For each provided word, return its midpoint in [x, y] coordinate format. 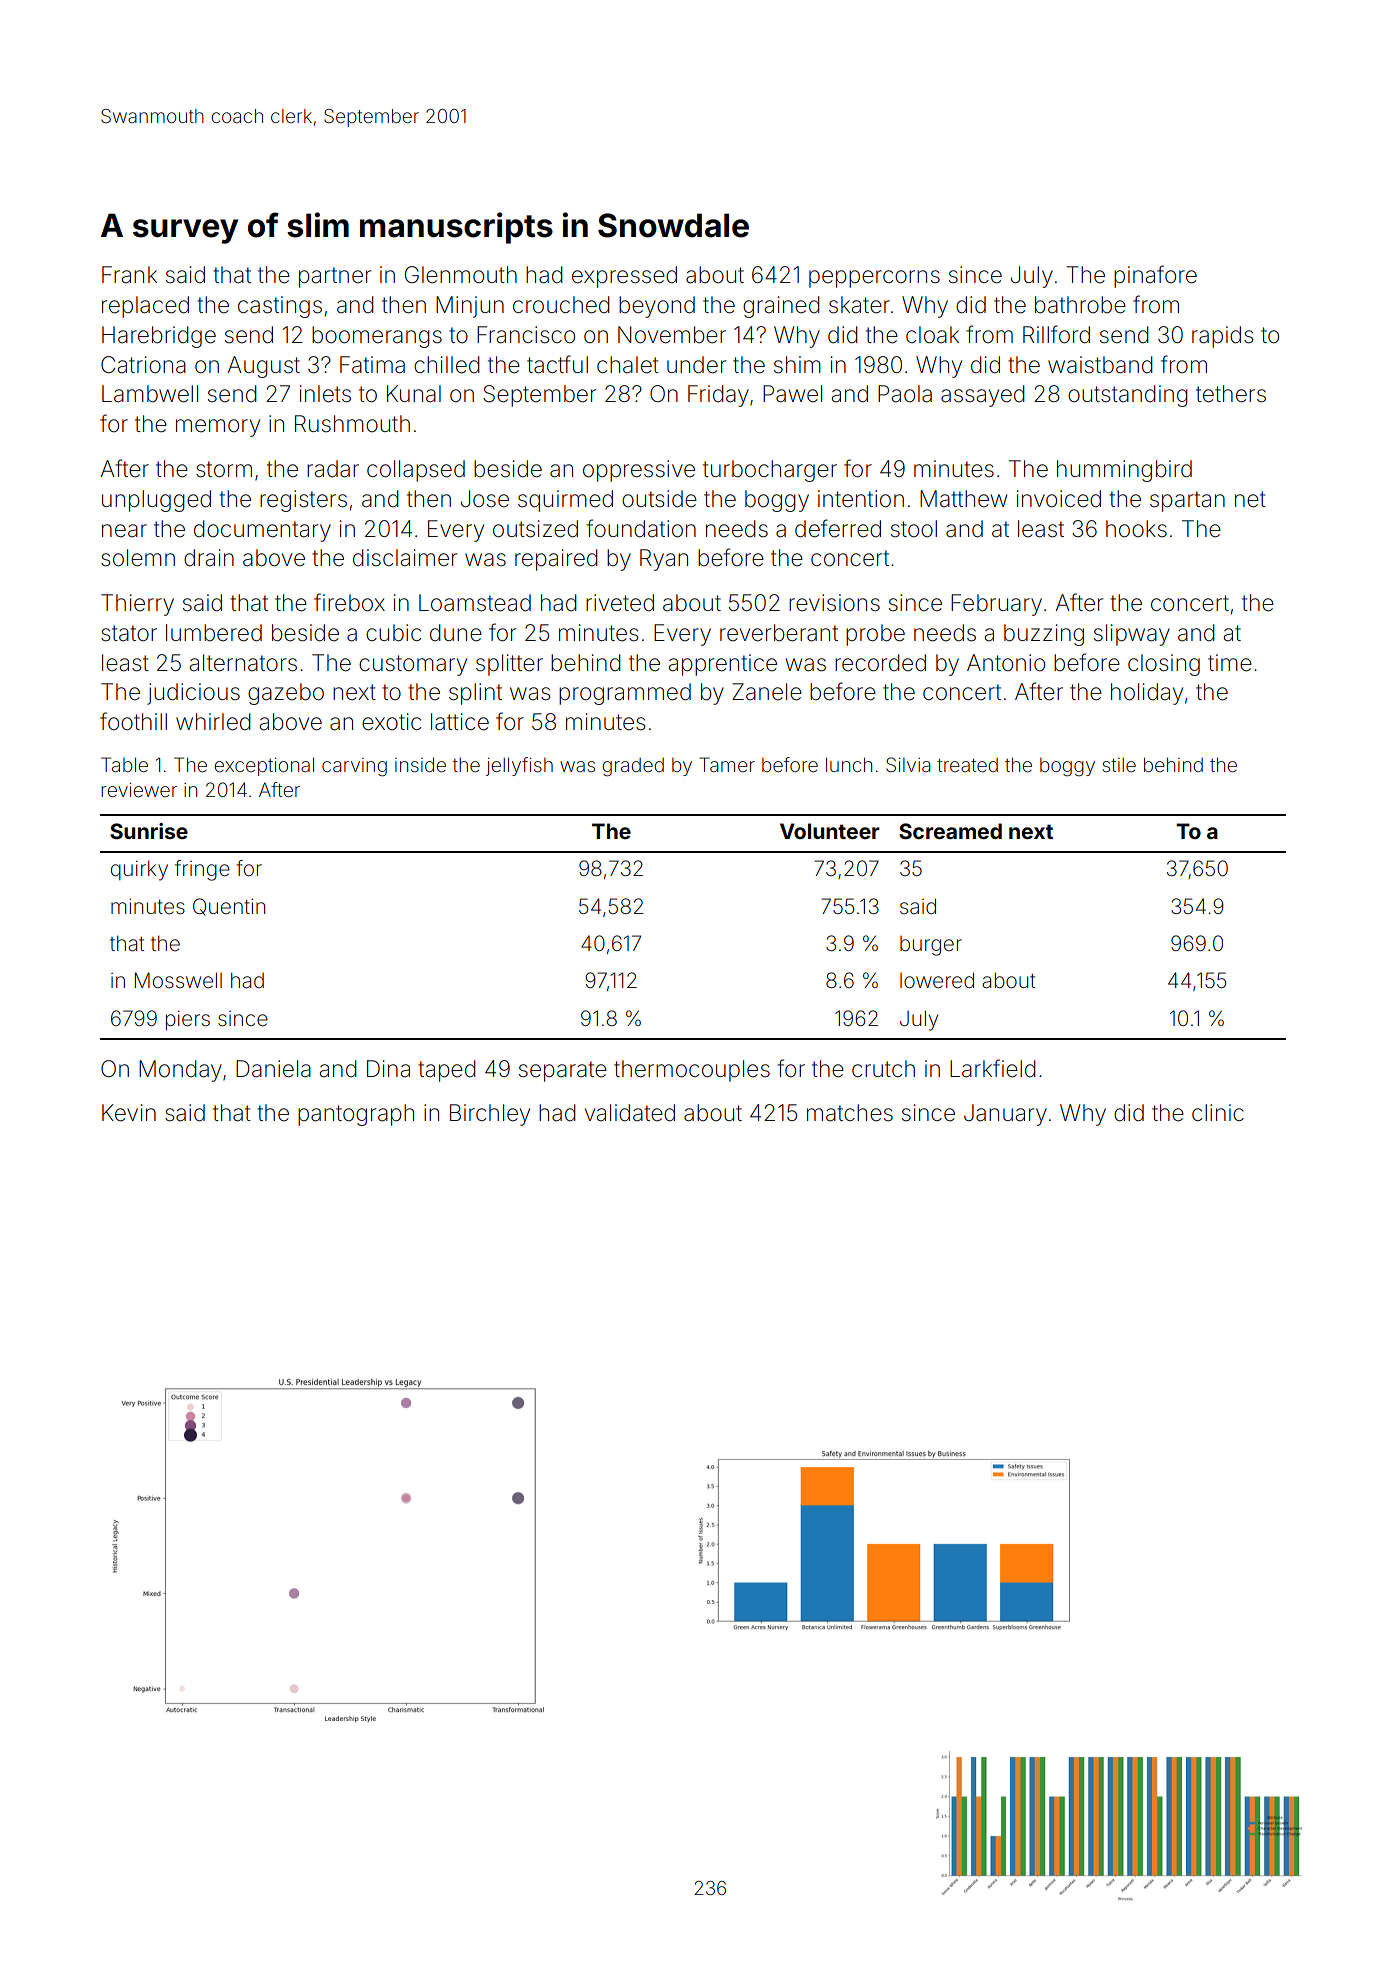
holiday [1147, 694]
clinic [1218, 1112]
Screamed [950, 831]
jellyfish [519, 766]
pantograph [356, 1115]
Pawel [792, 394]
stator [129, 633]
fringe [202, 870]
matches [850, 1113]
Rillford [1056, 334]
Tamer [727, 764]
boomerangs [377, 337]
